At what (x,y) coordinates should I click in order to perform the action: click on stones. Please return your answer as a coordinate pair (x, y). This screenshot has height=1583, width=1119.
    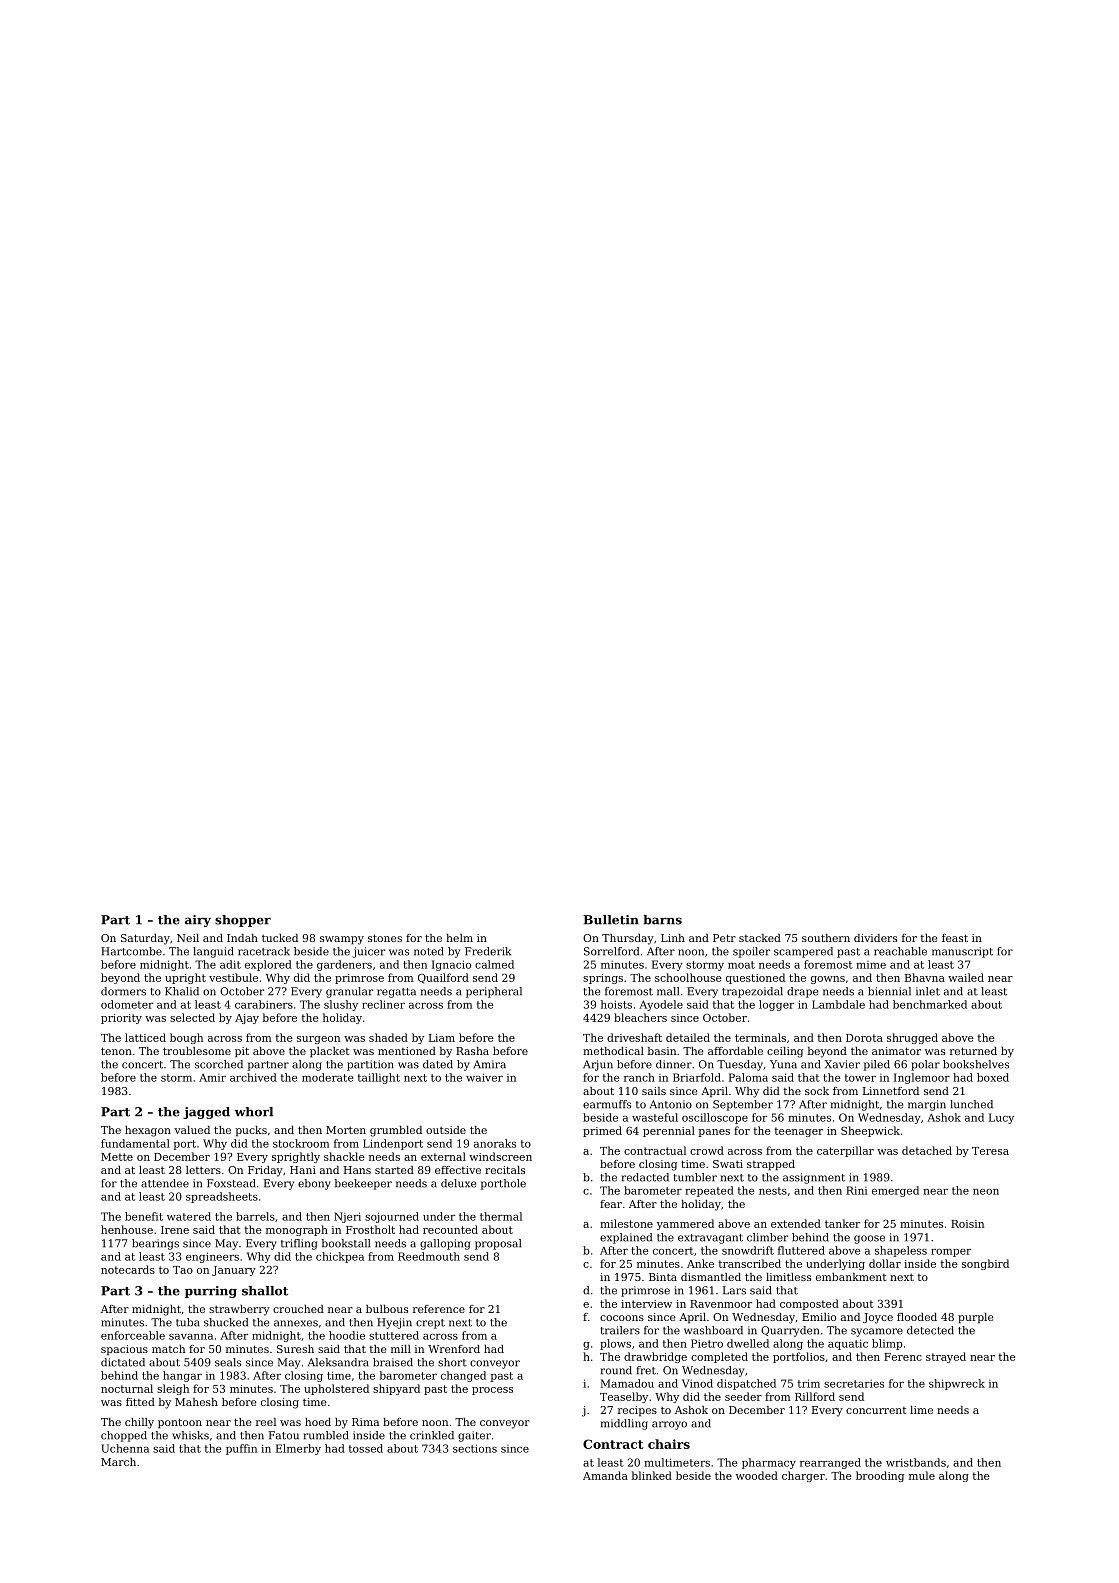
    Looking at the image, I should click on (385, 938).
